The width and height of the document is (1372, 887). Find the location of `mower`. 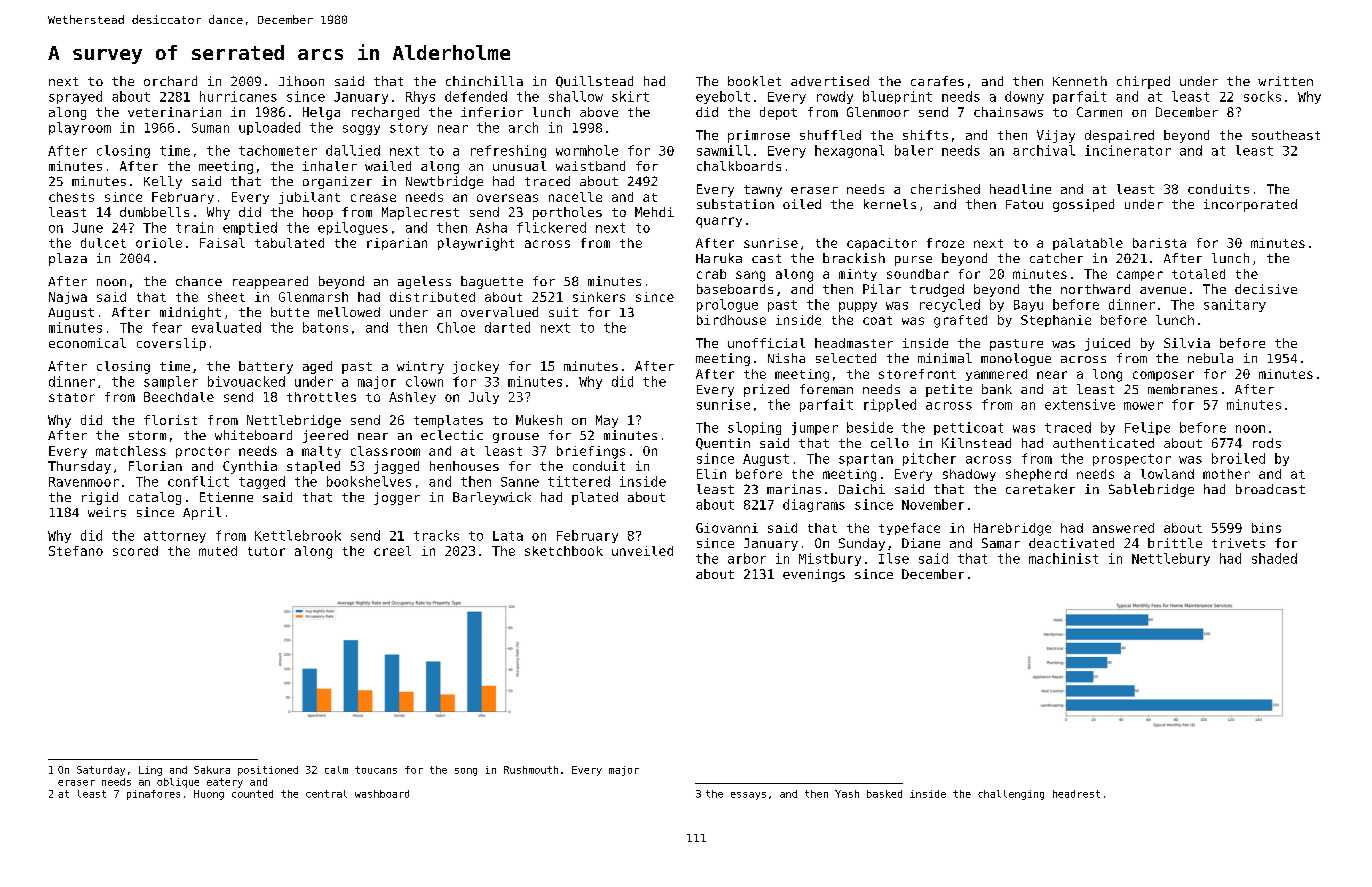

mower is located at coordinates (1143, 406).
